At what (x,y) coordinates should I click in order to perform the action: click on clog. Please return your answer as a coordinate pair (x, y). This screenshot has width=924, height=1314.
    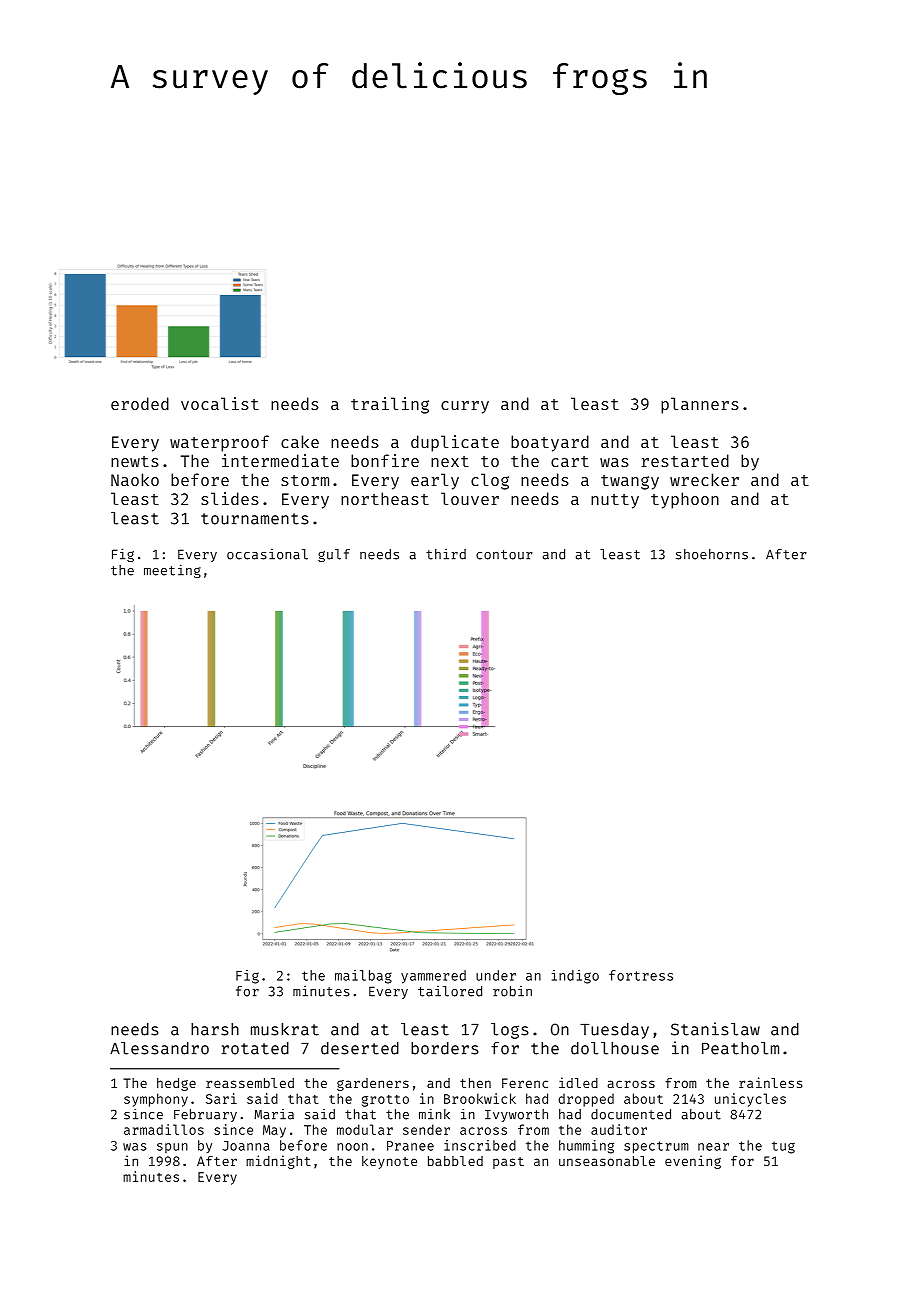
    Looking at the image, I should click on (490, 481).
